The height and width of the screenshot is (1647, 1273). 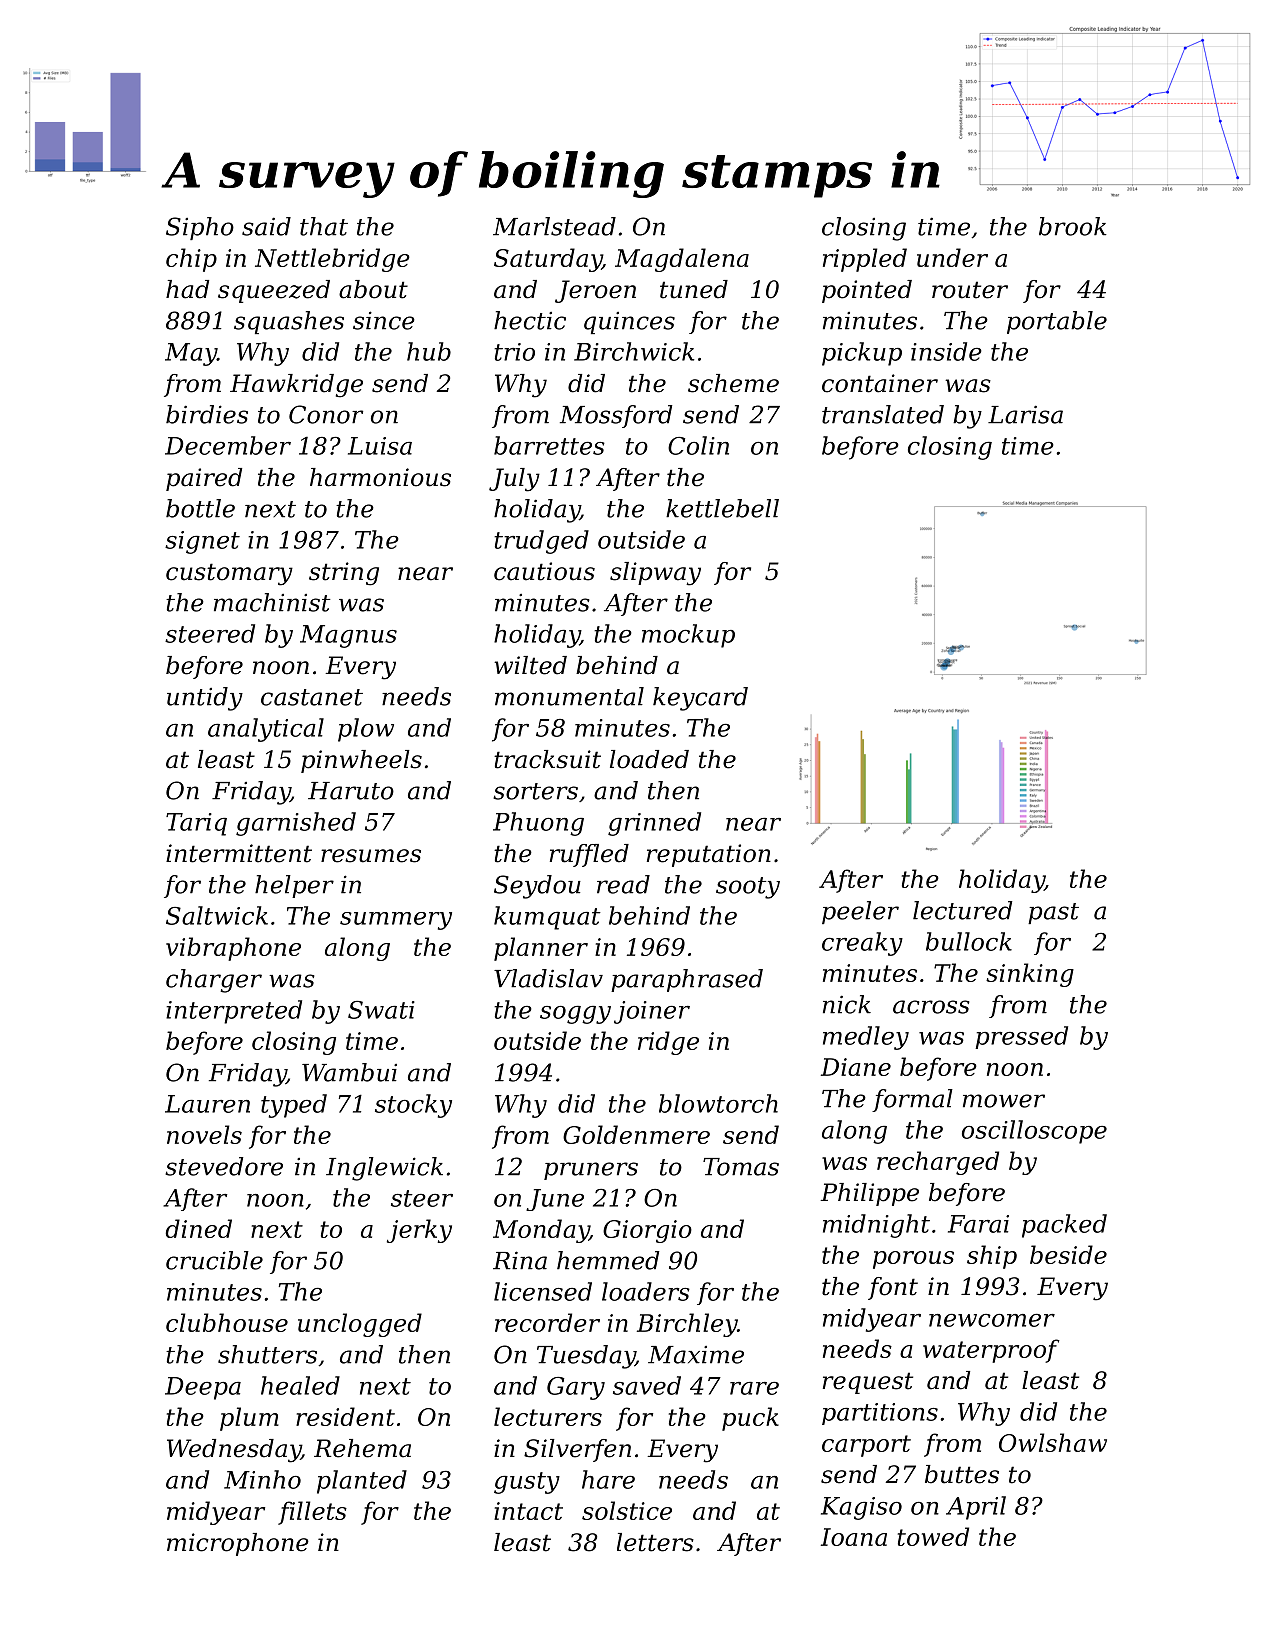 I want to click on Deepa, so click(x=203, y=1388).
